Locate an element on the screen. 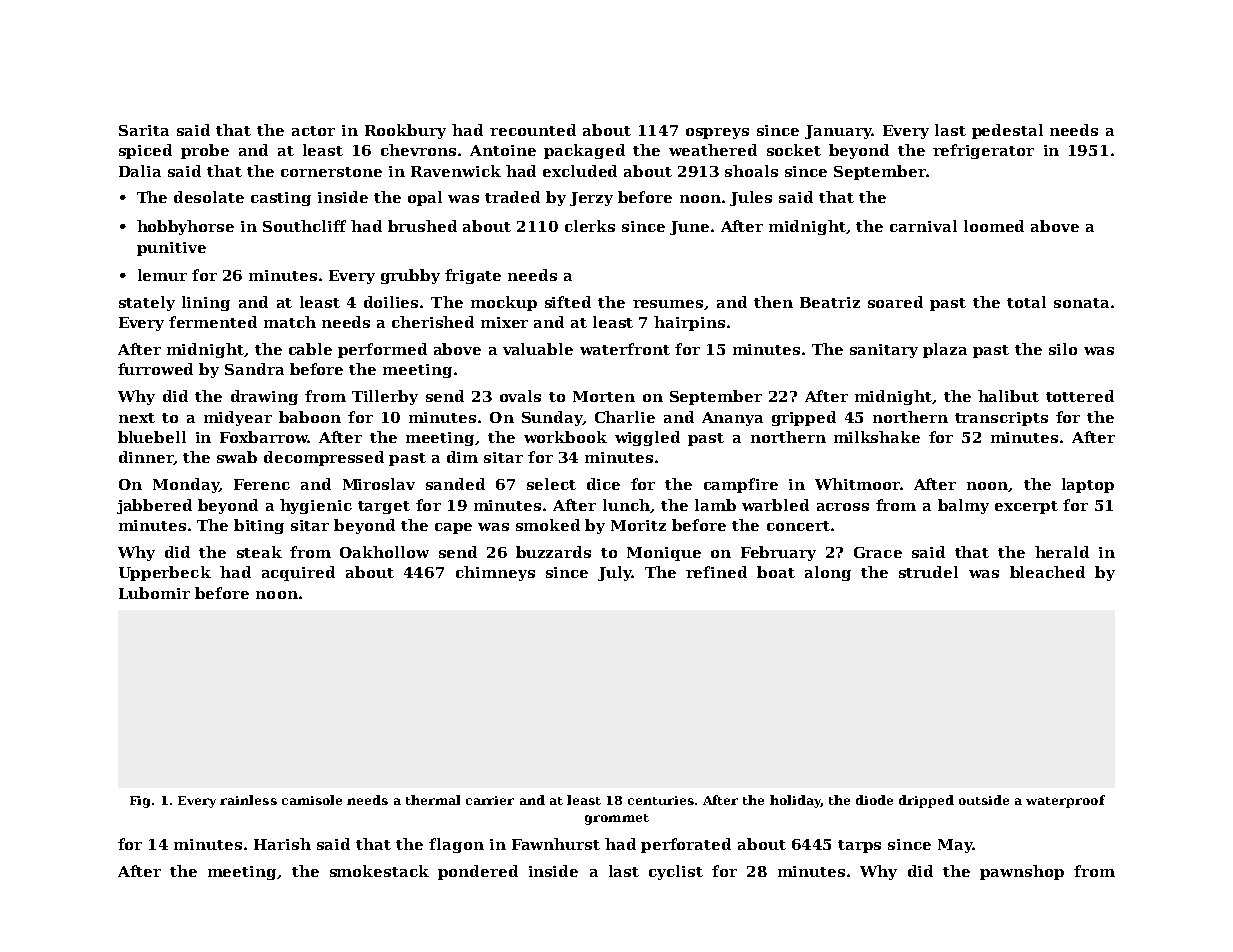  sonata is located at coordinates (1081, 303).
